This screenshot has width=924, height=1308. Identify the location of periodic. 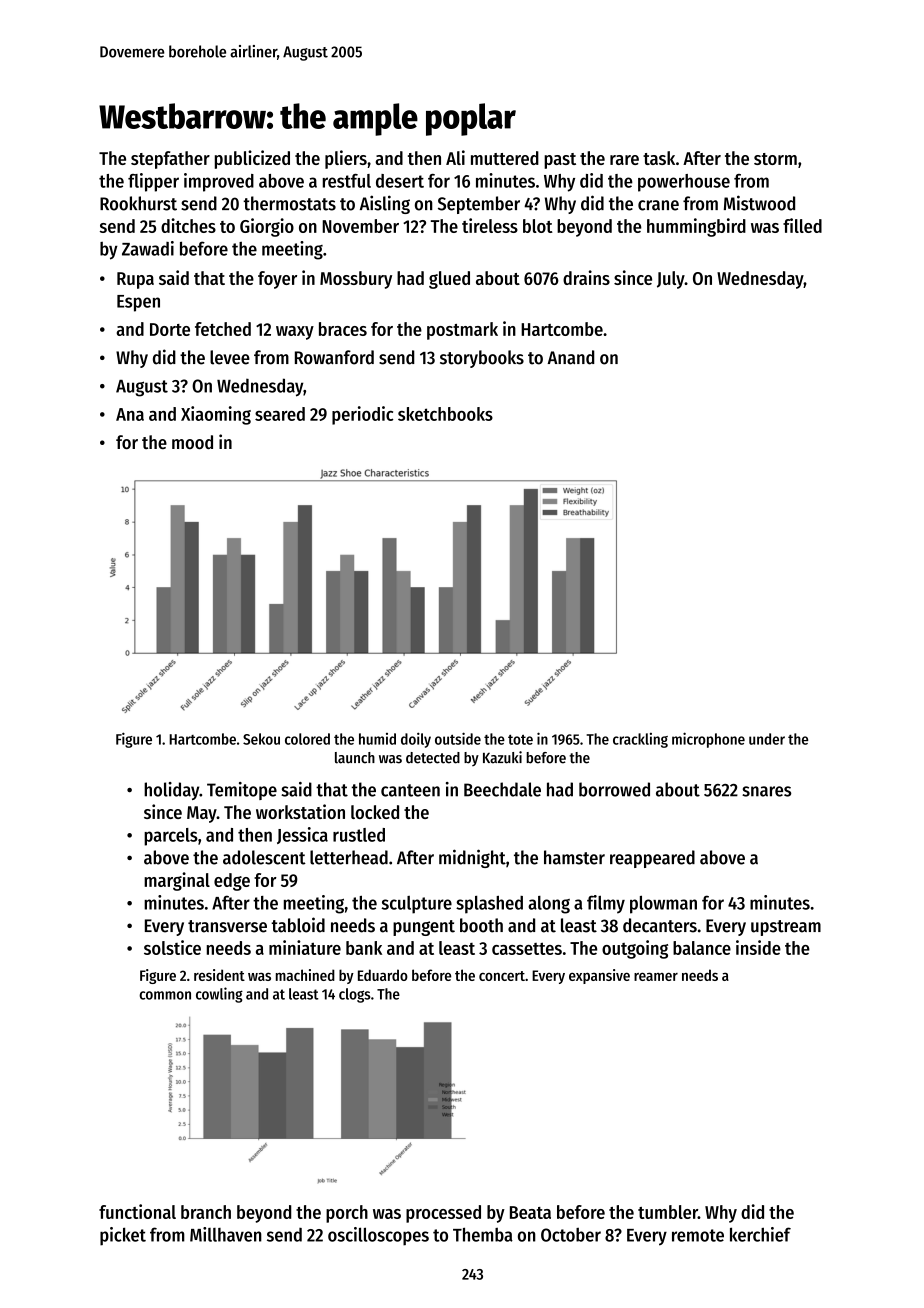
(362, 415).
